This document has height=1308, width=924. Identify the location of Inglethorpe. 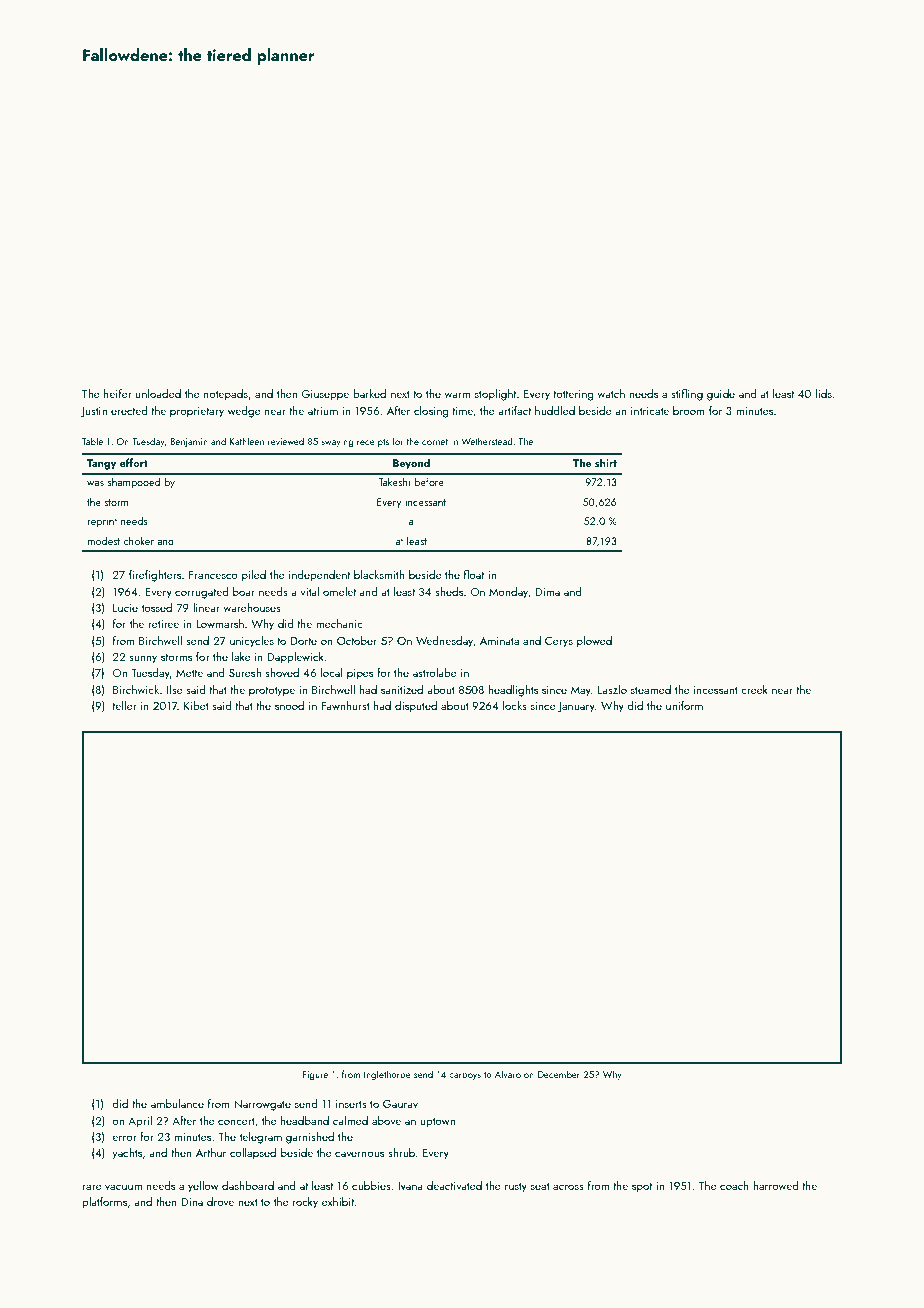
(387, 1075).
